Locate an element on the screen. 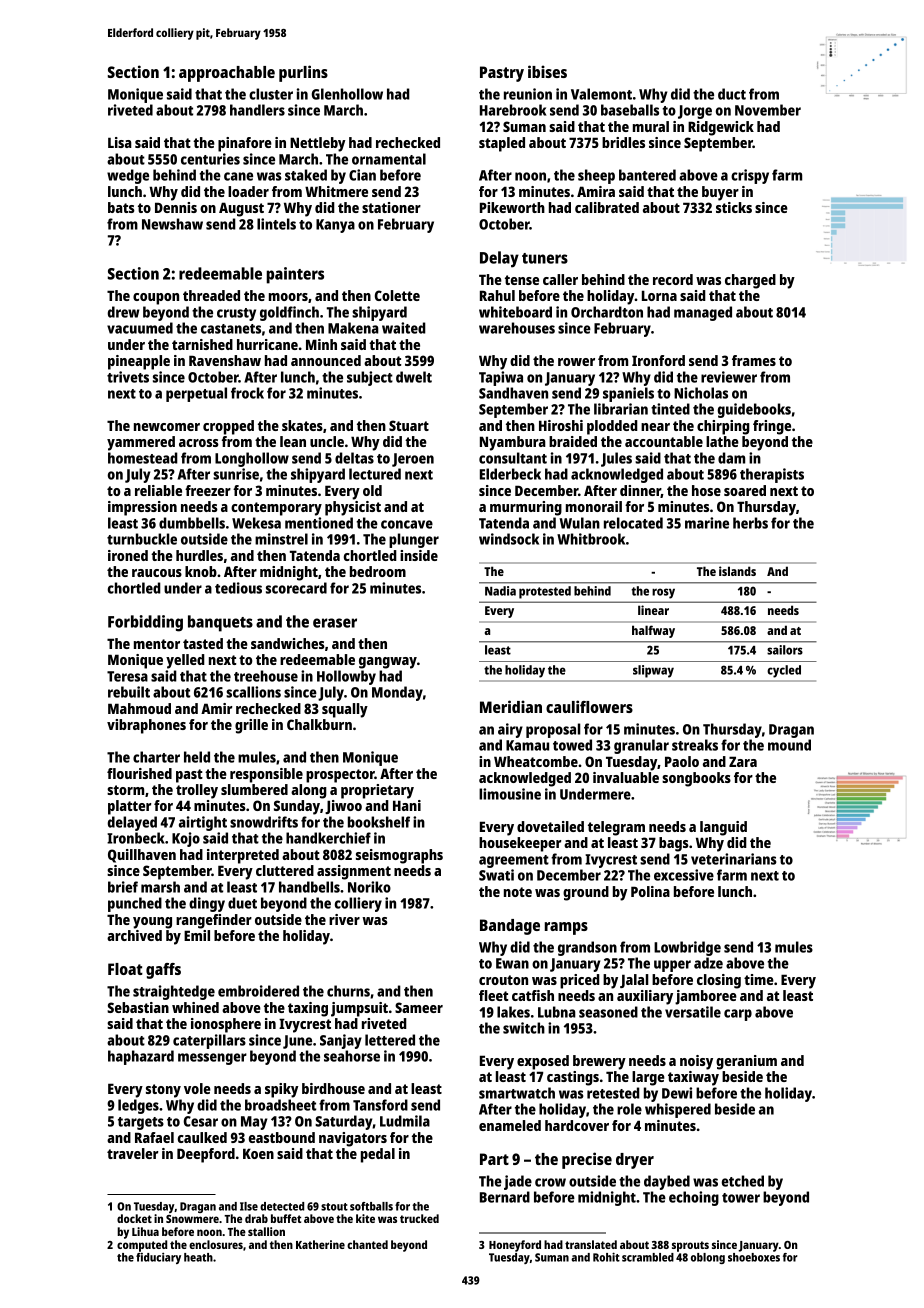  fiduciary is located at coordinates (158, 1258).
